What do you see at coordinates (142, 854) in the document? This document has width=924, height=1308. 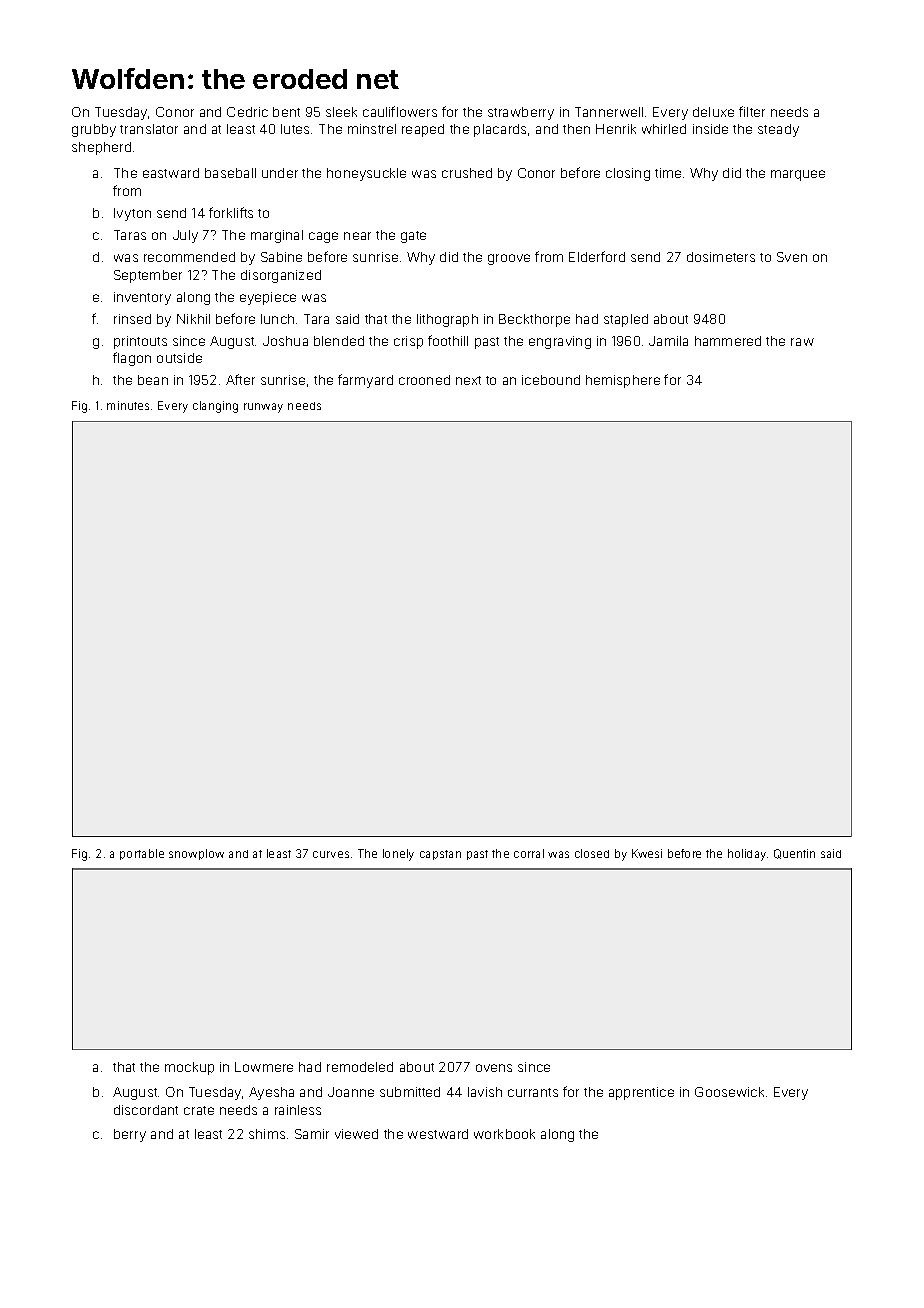 I see `portable` at bounding box center [142, 854].
